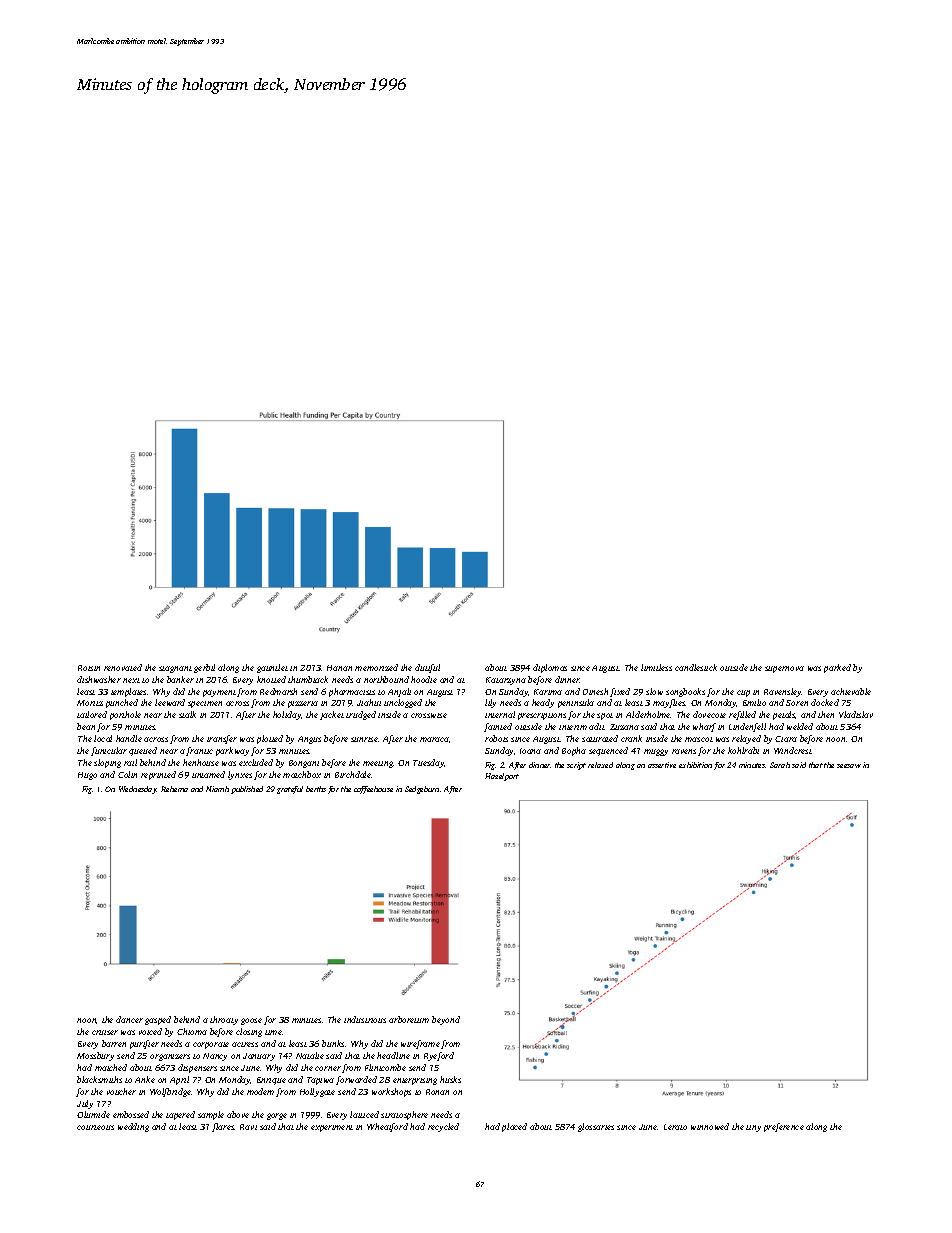 The height and width of the image is (1233, 952). Describe the element at coordinates (784, 715) in the image. I see `petals` at that location.
